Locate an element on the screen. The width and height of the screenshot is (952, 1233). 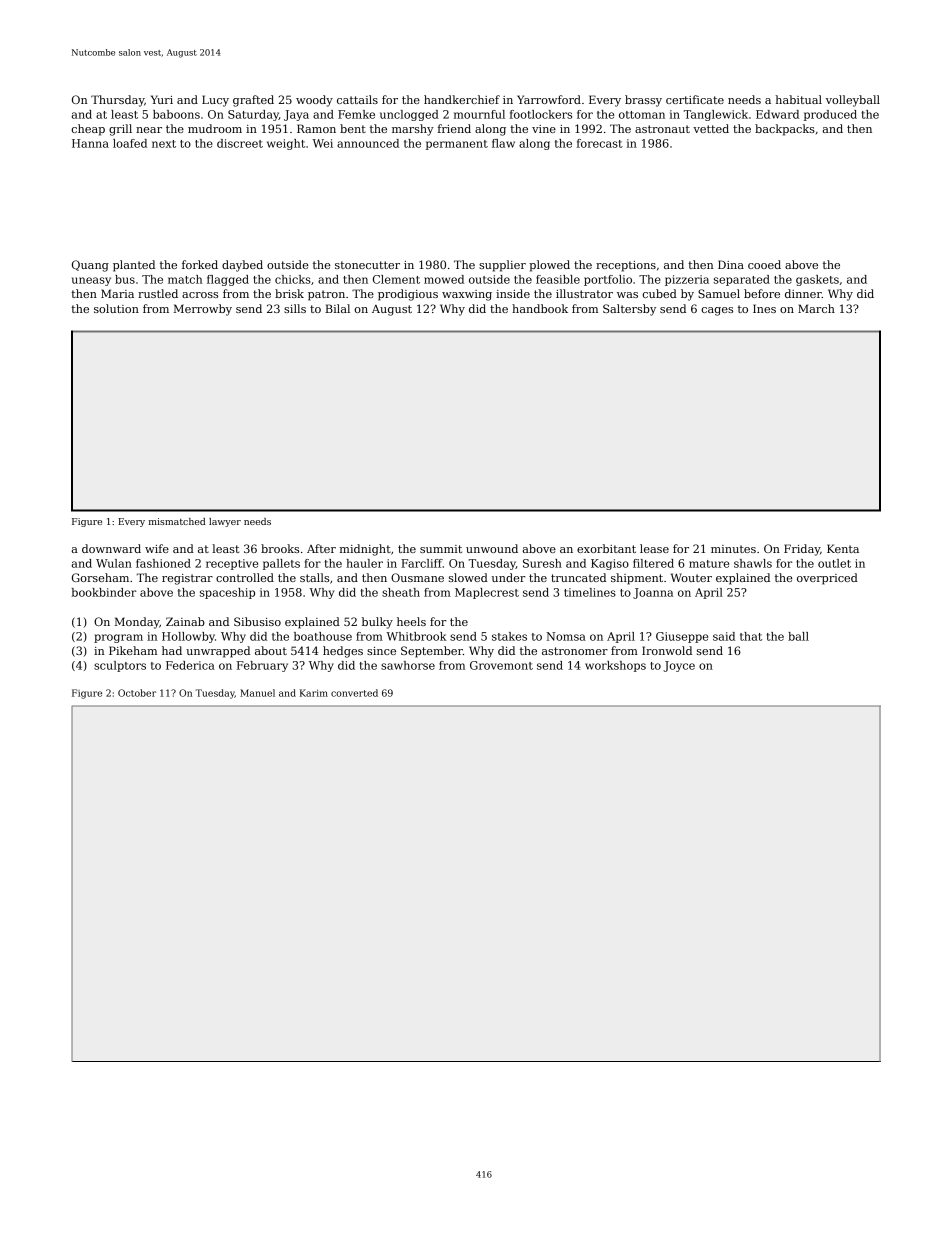
Nomsa is located at coordinates (566, 636).
